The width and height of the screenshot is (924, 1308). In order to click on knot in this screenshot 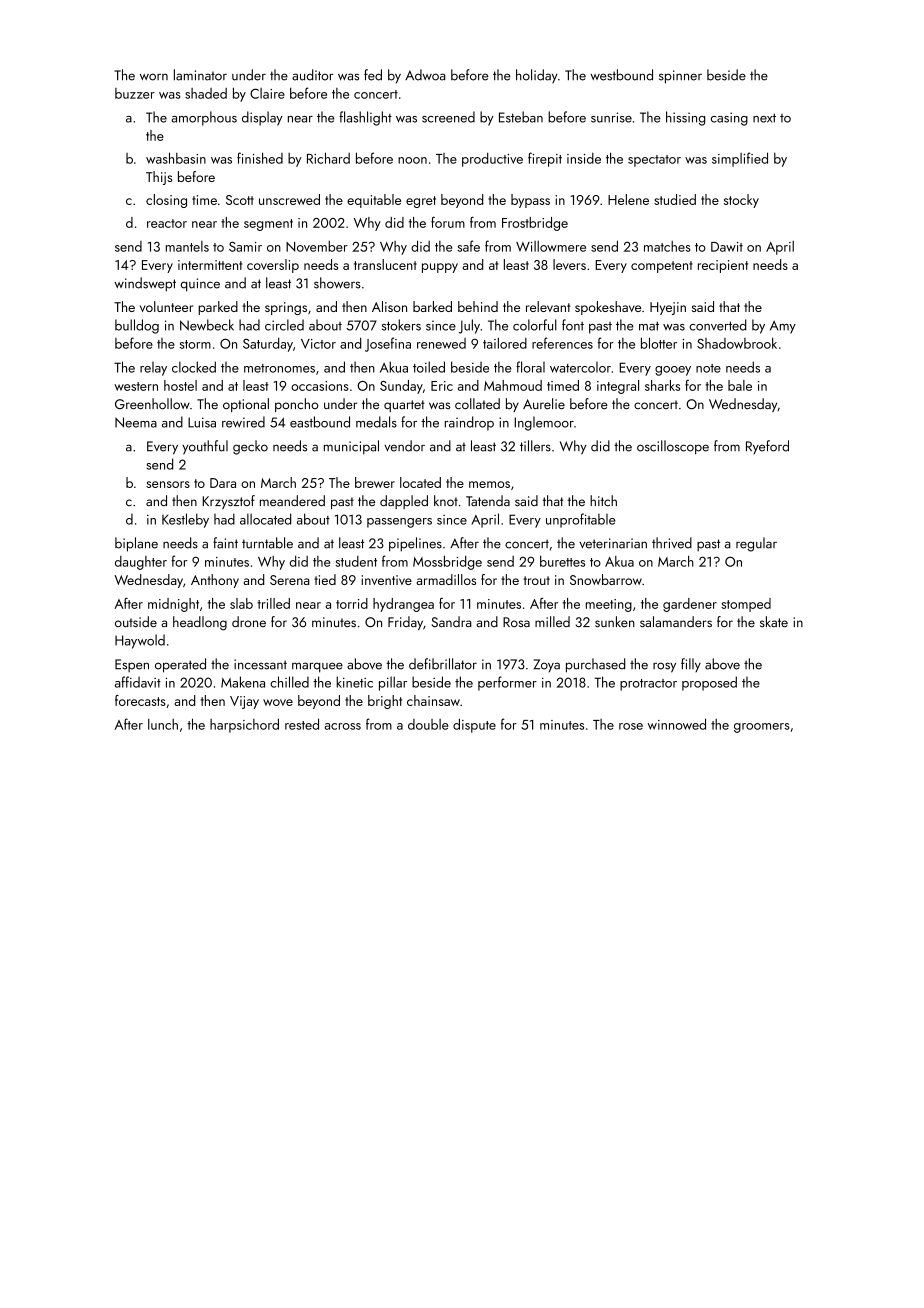, I will do `click(446, 500)`.
